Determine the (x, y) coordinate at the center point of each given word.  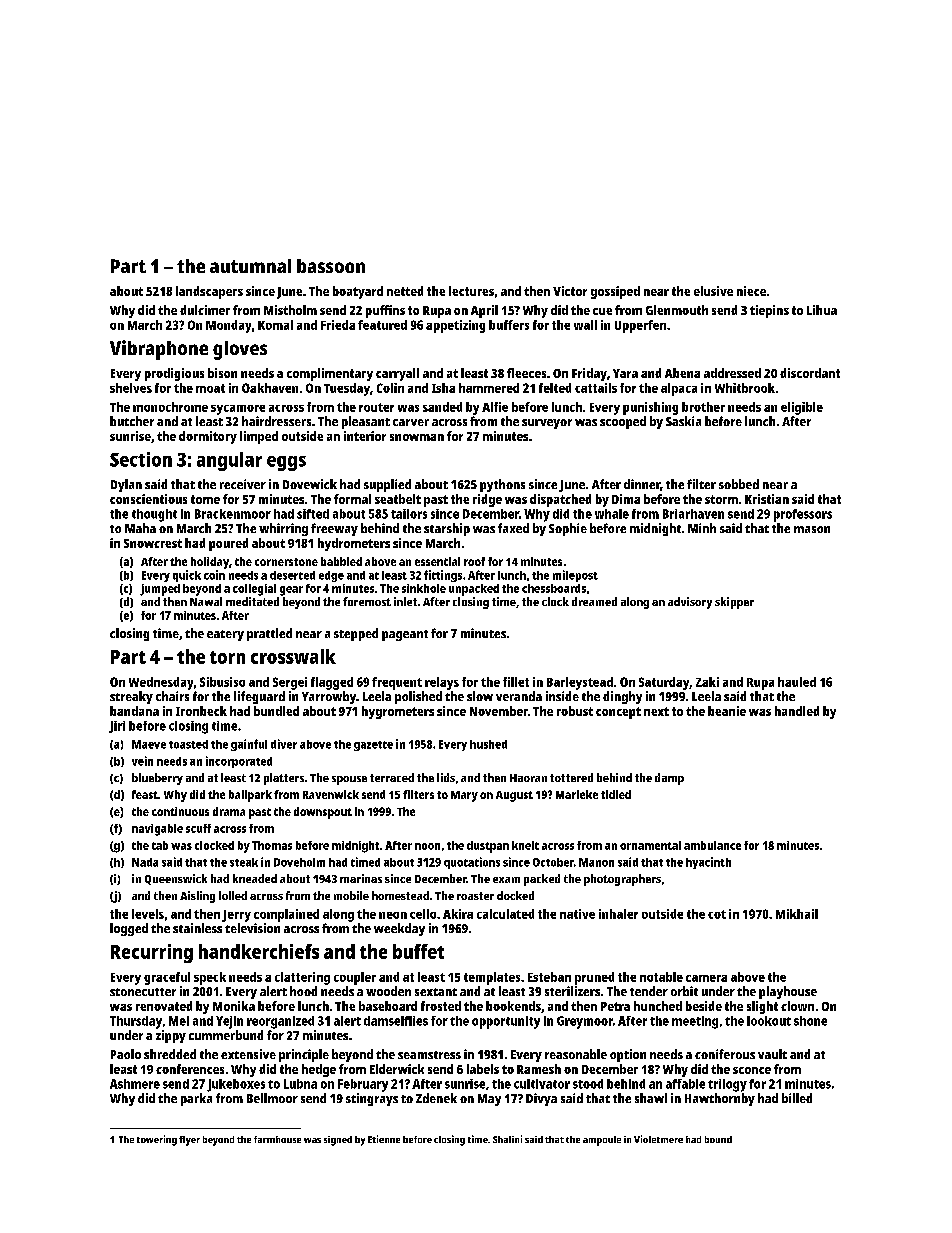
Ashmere (135, 1084)
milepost (575, 576)
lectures (471, 291)
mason (812, 529)
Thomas (272, 845)
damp (669, 779)
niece (751, 291)
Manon (596, 862)
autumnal (250, 266)
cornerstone (286, 562)
